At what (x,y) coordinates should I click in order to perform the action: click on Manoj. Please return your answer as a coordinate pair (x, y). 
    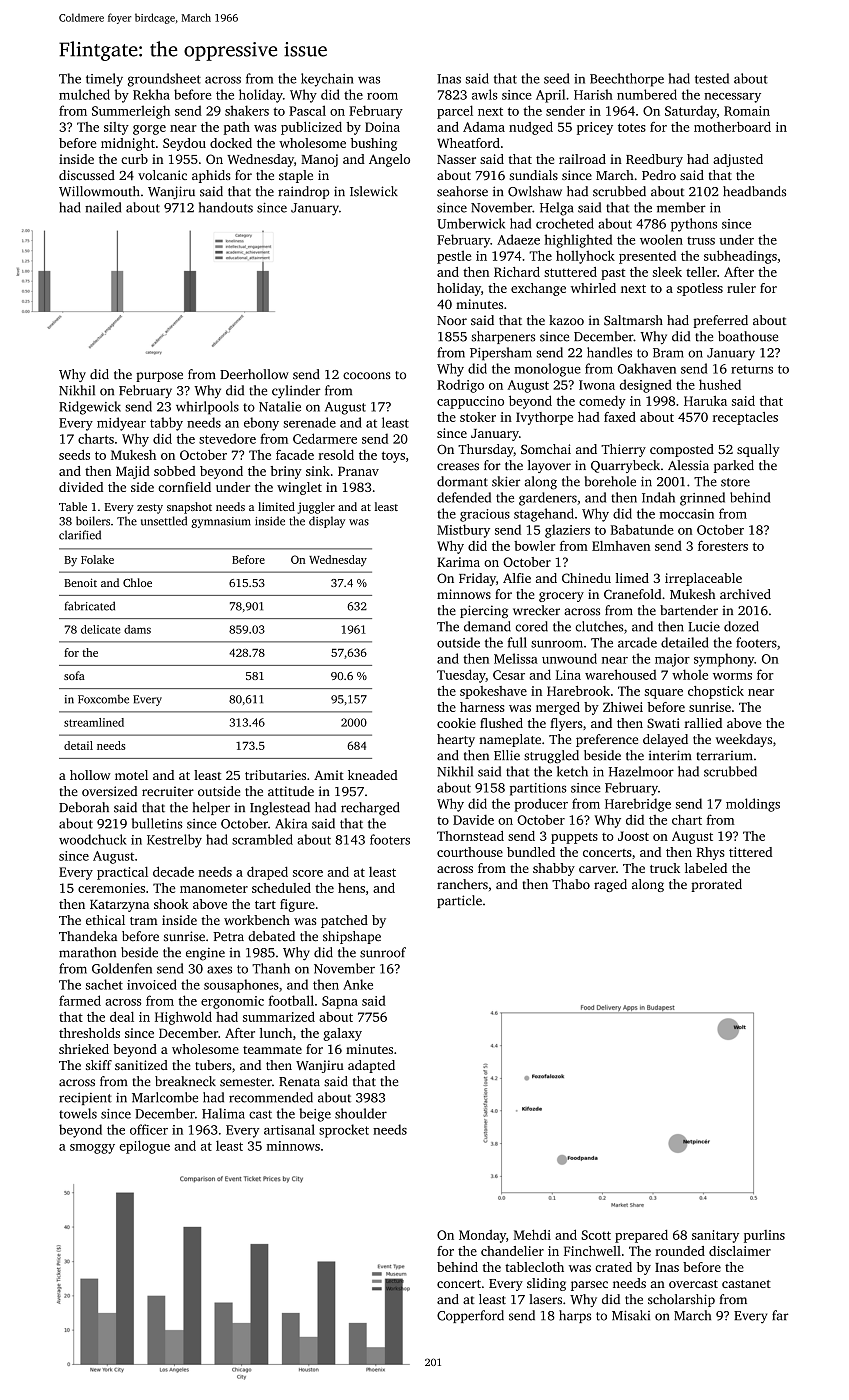
    Looking at the image, I should click on (319, 160).
